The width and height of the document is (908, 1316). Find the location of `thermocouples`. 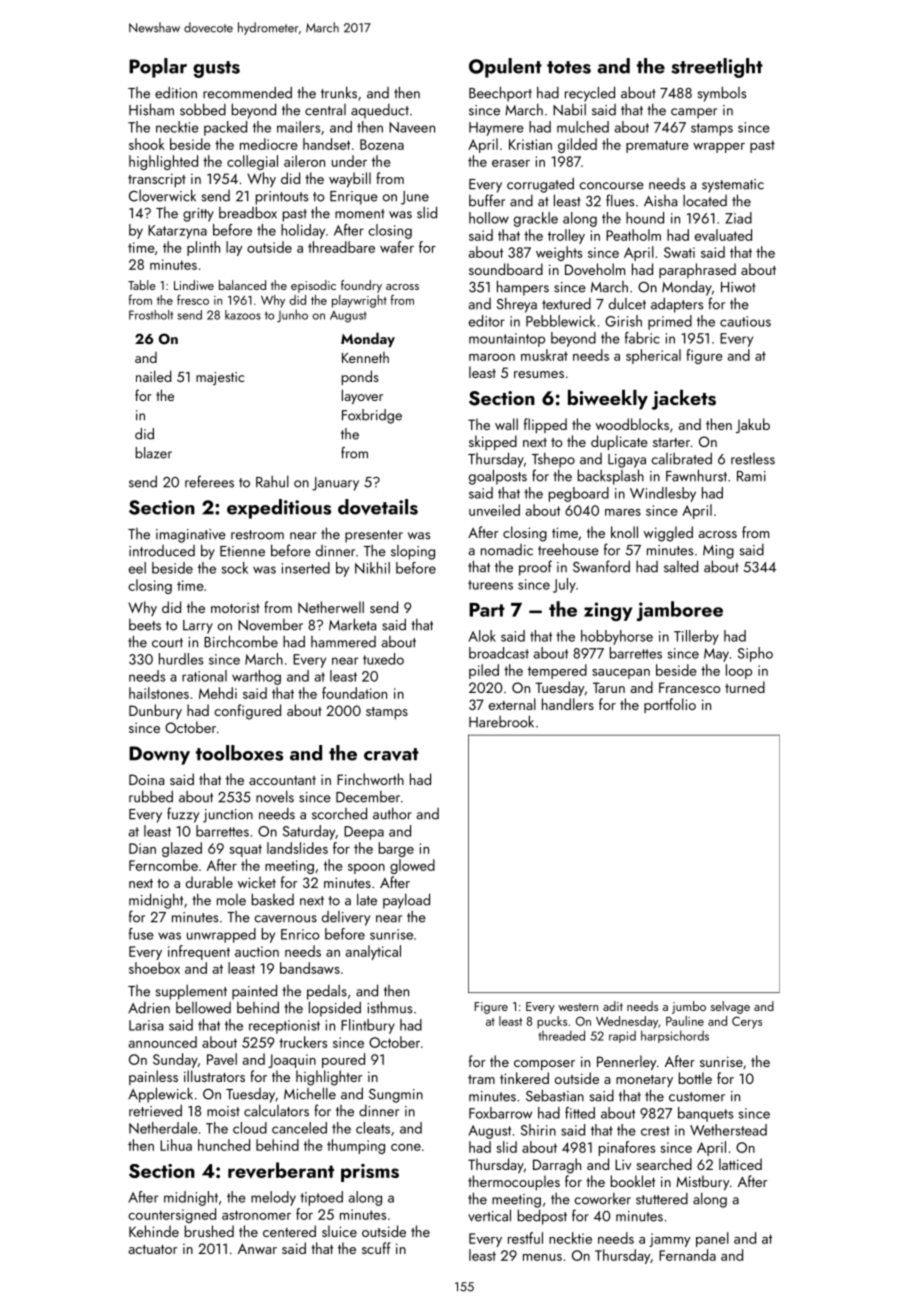

thermocouples is located at coordinates (514, 1182).
